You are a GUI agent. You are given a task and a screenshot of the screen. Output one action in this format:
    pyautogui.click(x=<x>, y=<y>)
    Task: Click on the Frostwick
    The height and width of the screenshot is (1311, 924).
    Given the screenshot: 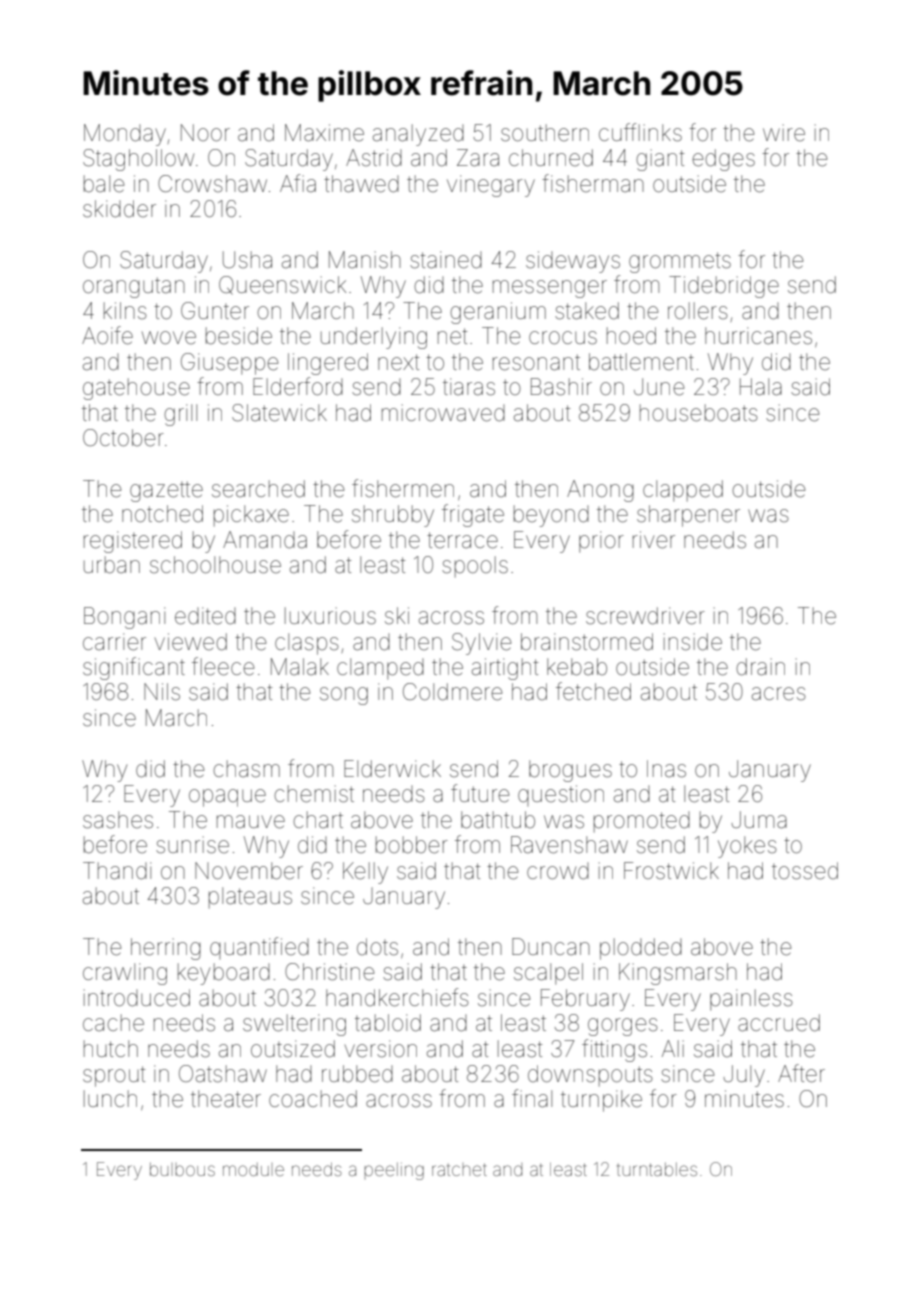 What is the action you would take?
    pyautogui.click(x=671, y=871)
